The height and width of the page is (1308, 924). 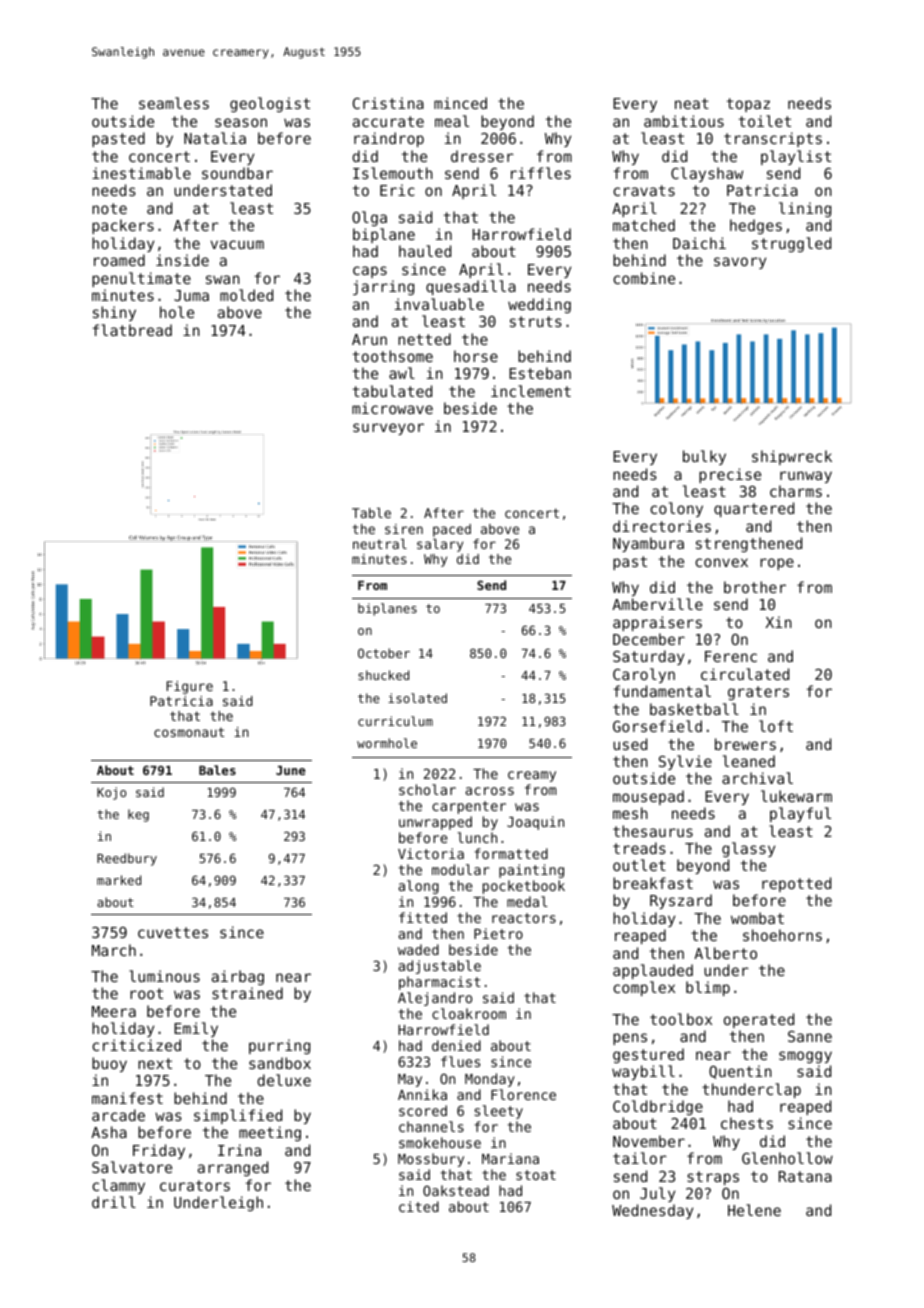 I want to click on straps, so click(x=713, y=1178).
